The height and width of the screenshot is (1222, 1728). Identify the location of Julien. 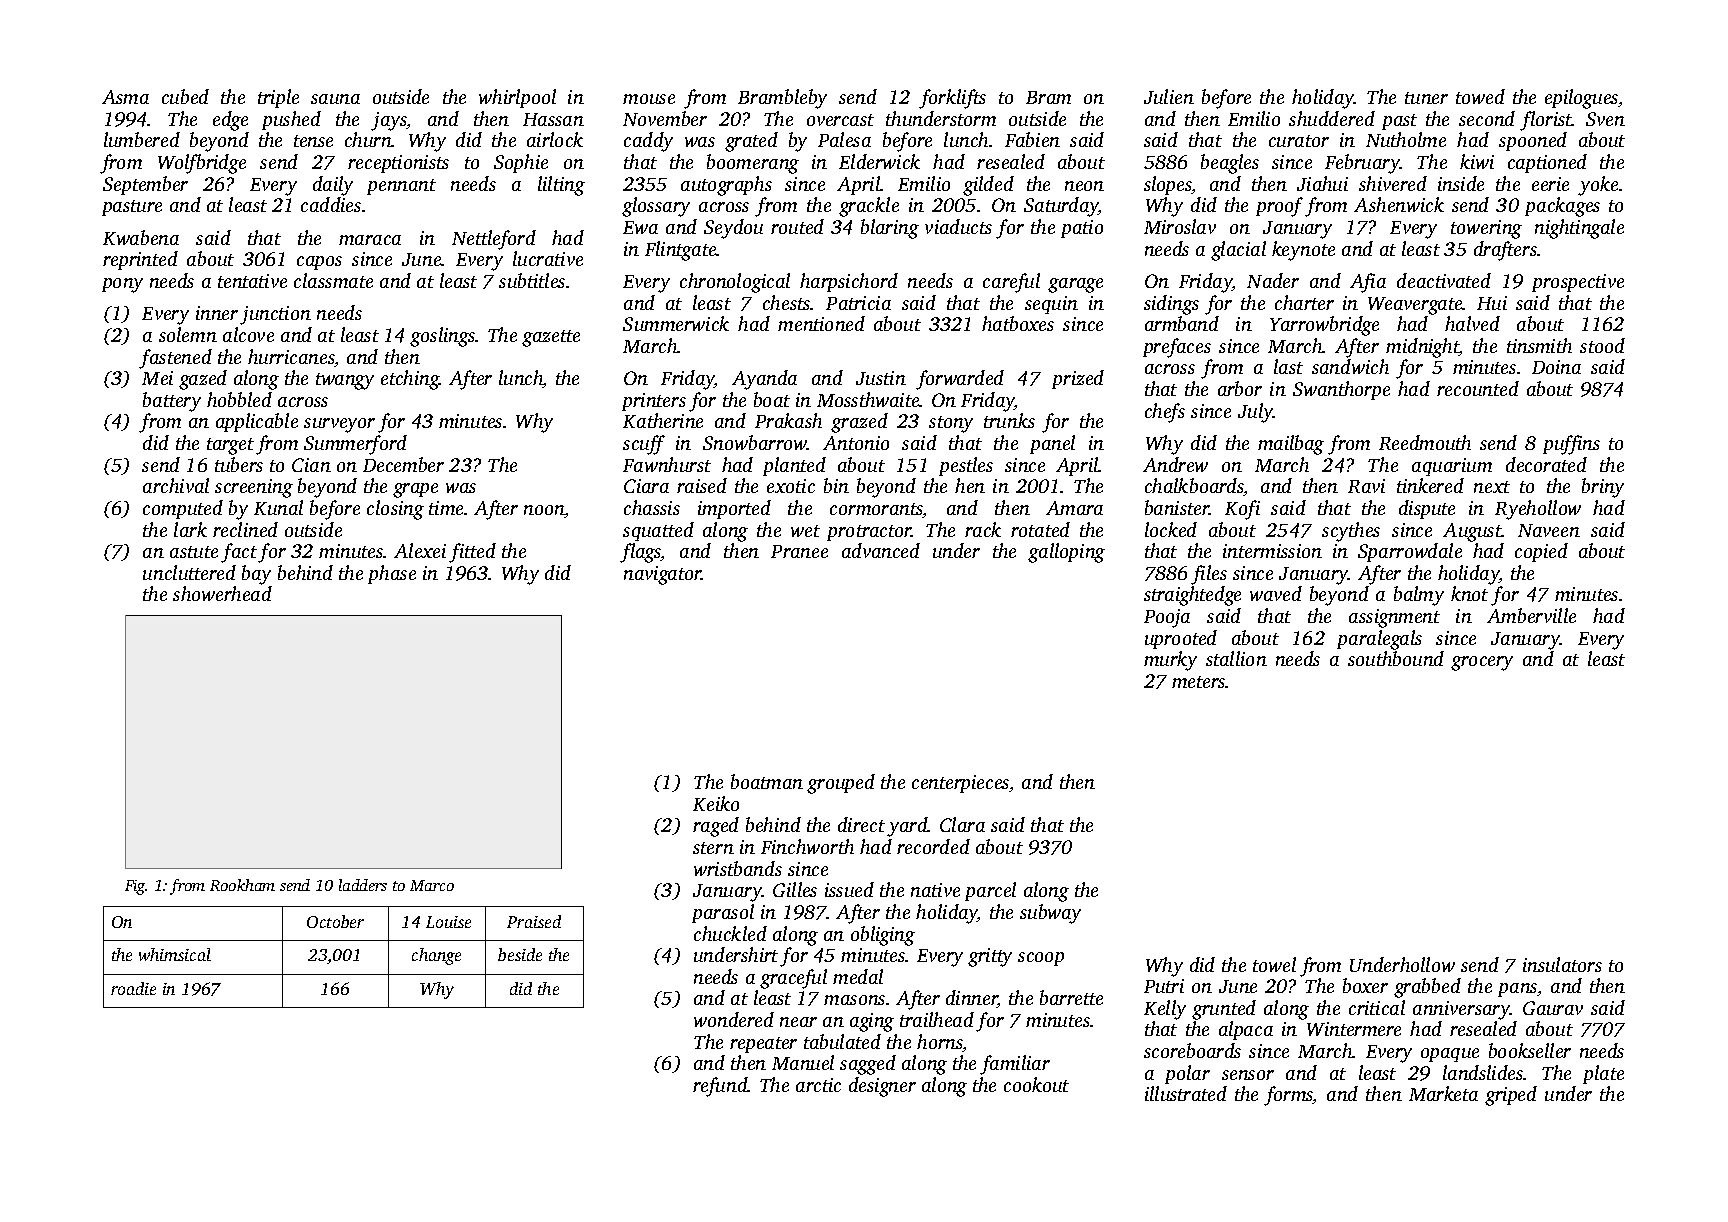
(1169, 96).
